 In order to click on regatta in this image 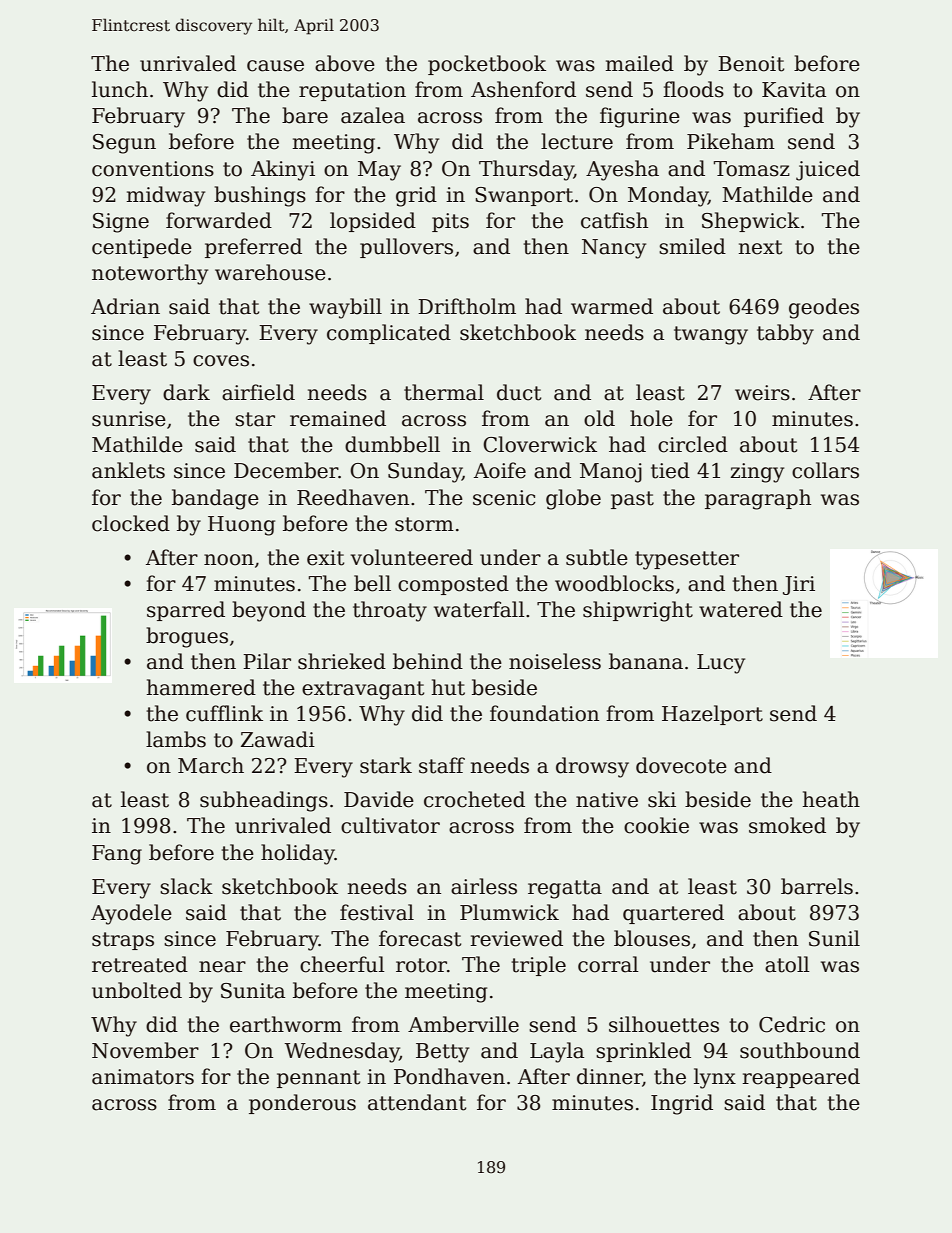, I will do `click(565, 889)`.
